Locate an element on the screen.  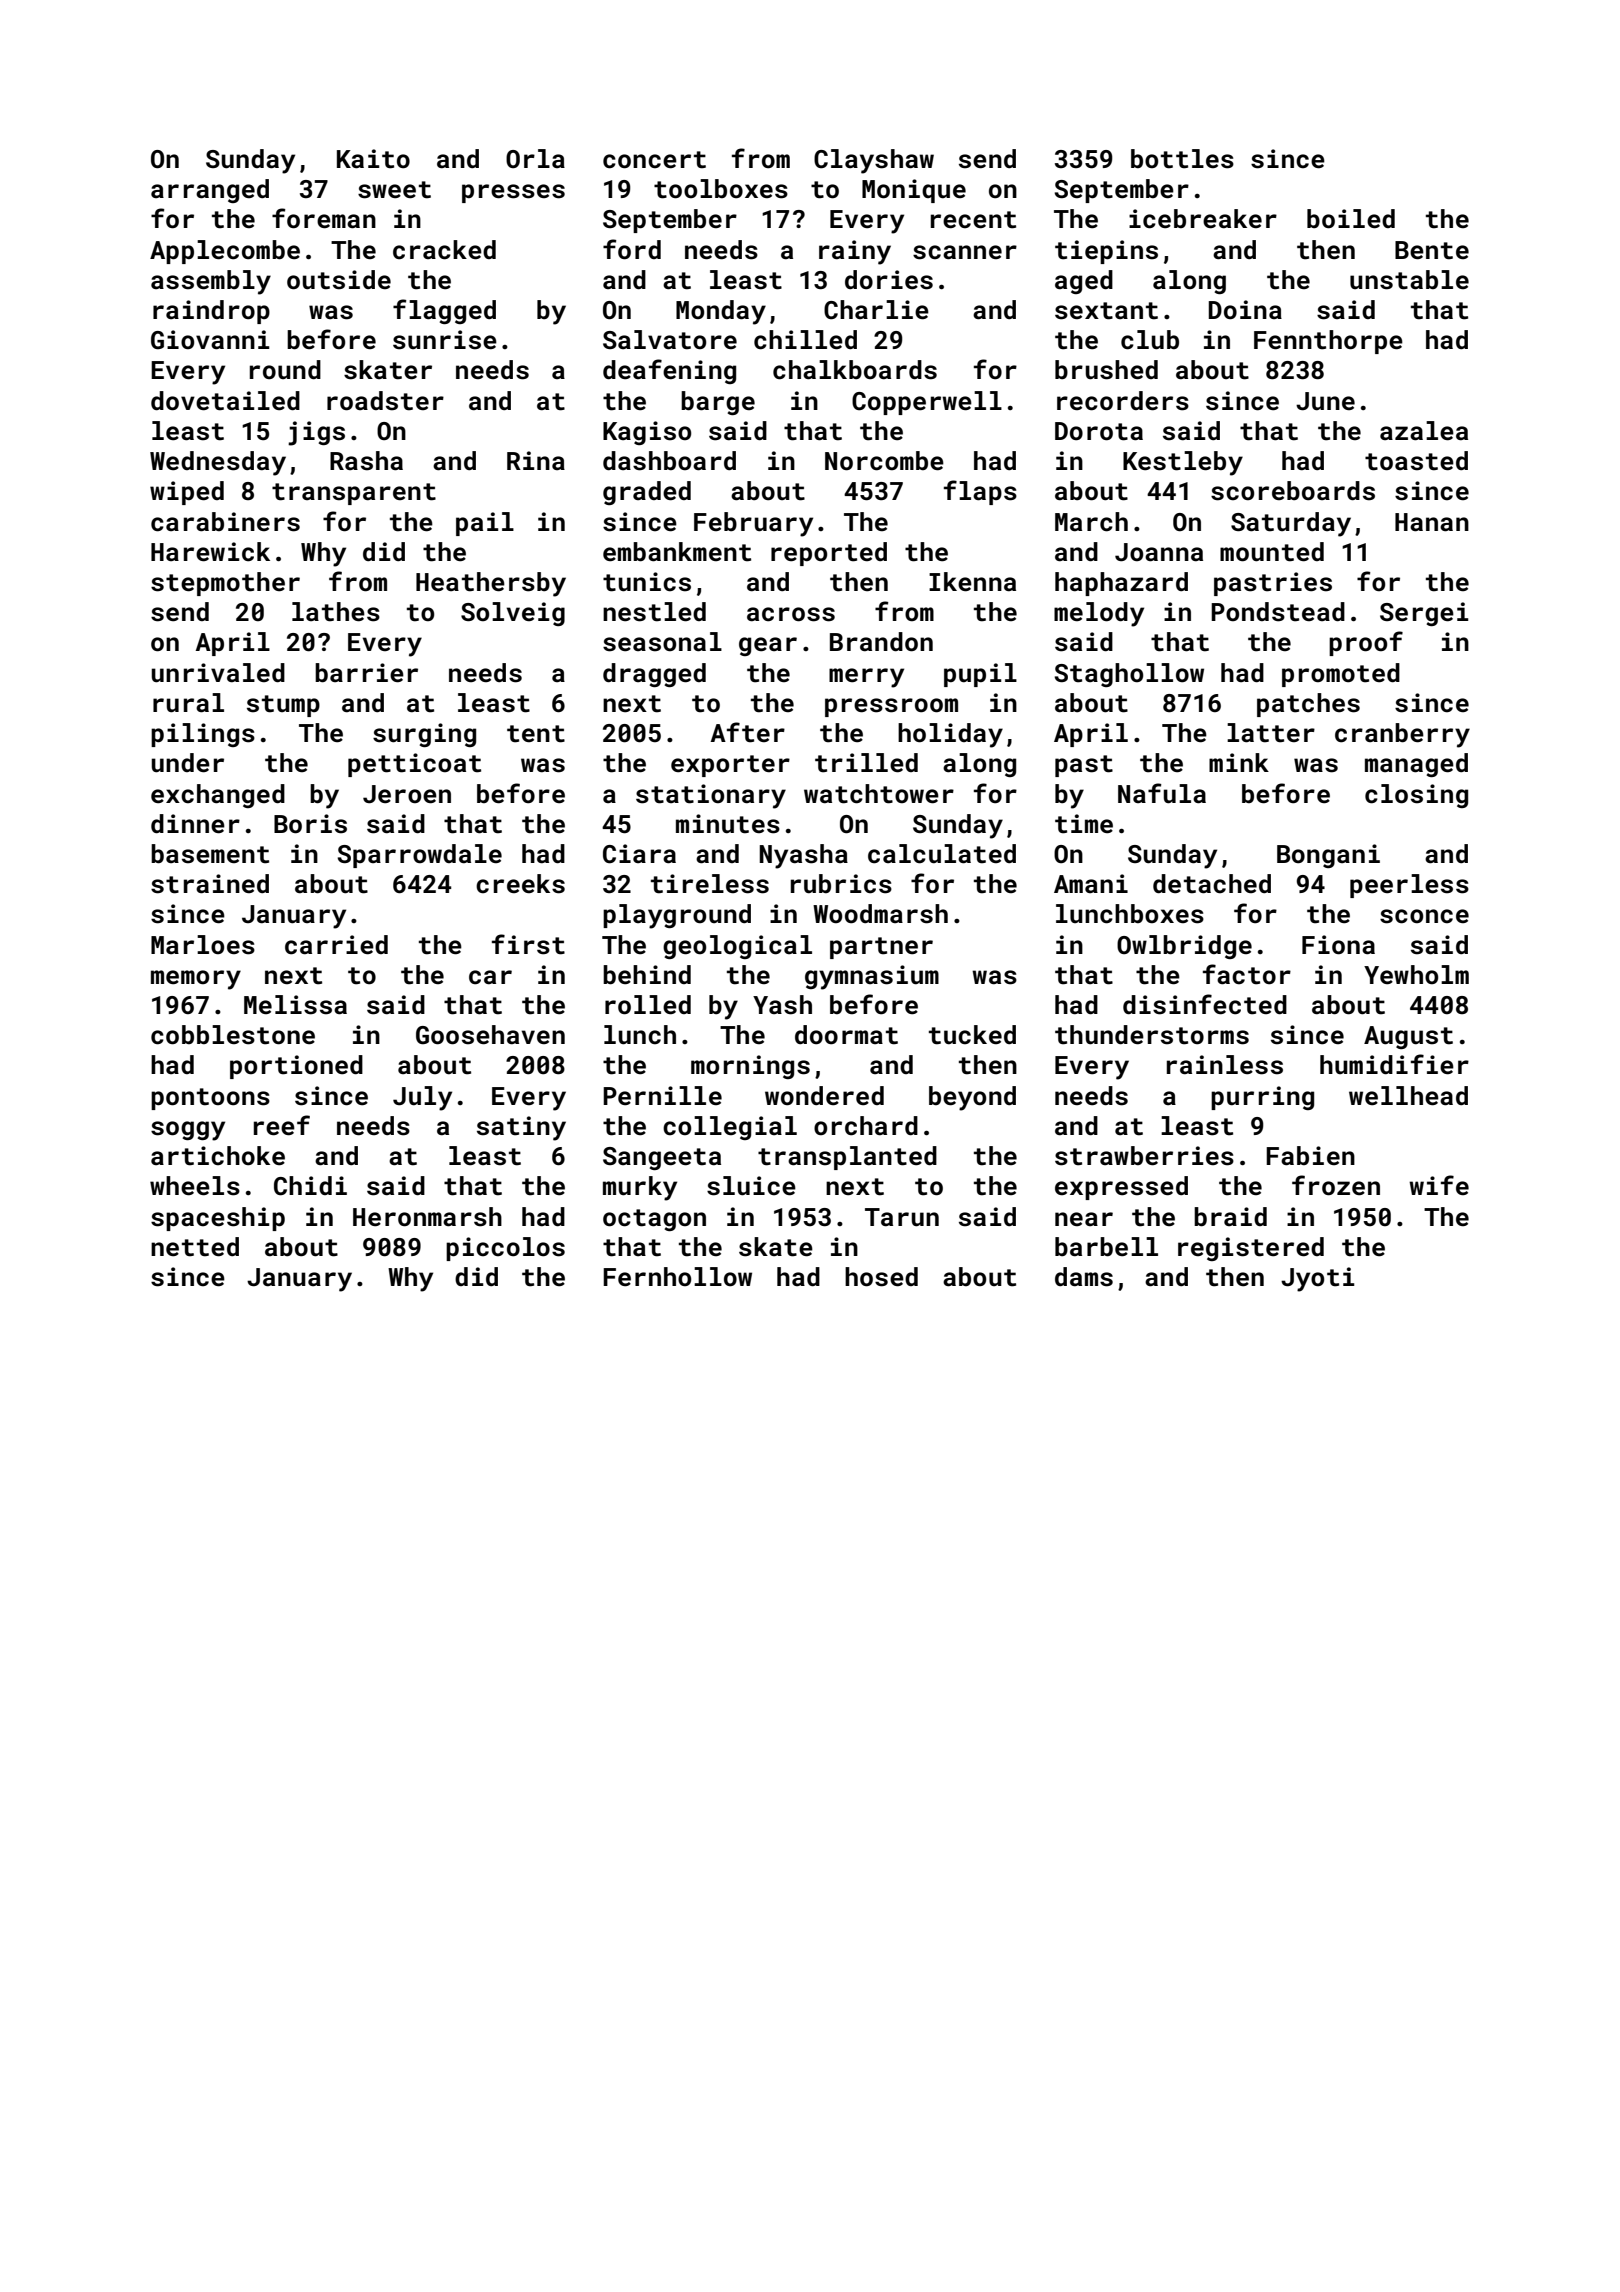
time is located at coordinates (1084, 824).
